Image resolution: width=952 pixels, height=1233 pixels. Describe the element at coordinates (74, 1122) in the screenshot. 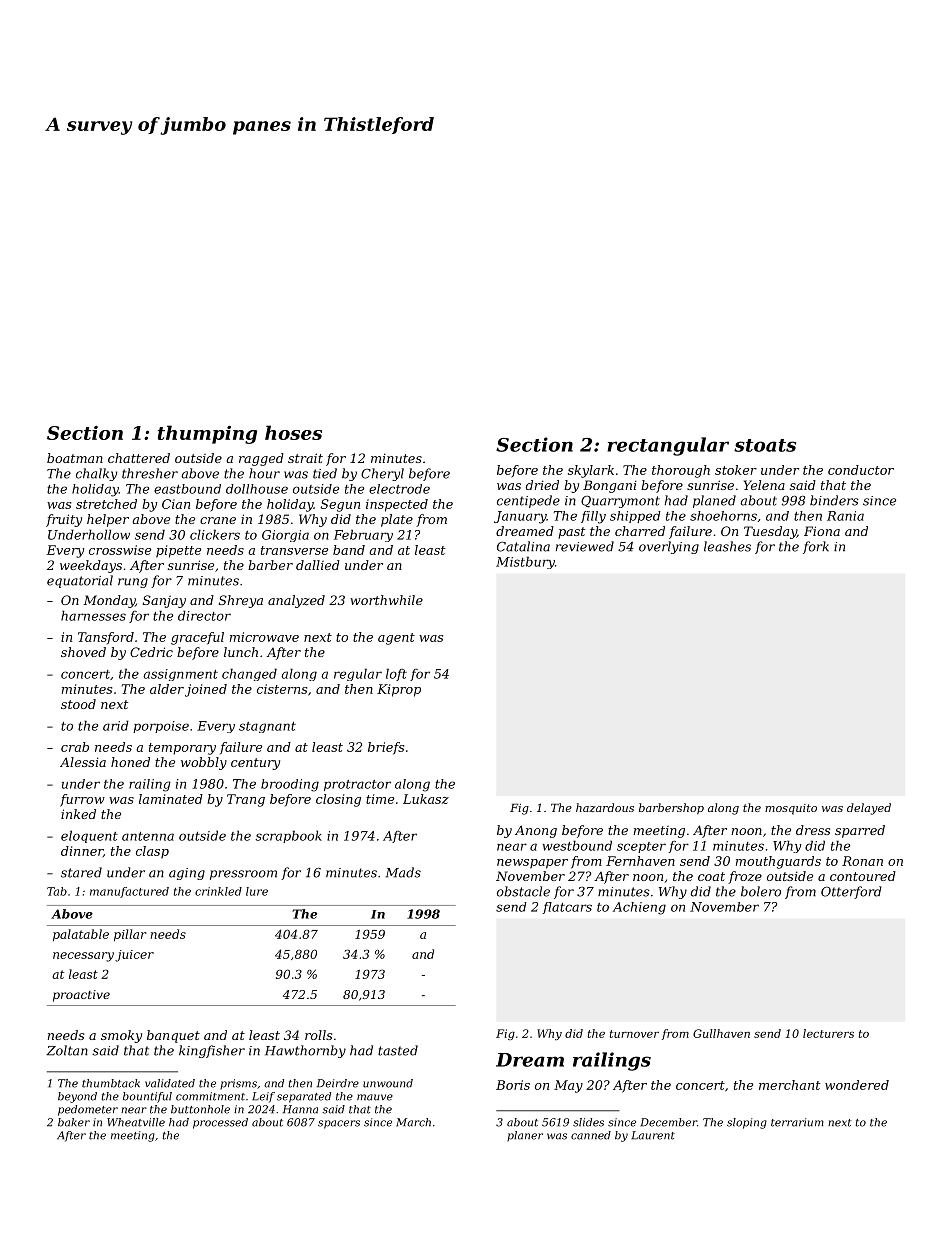

I see `baker` at that location.
